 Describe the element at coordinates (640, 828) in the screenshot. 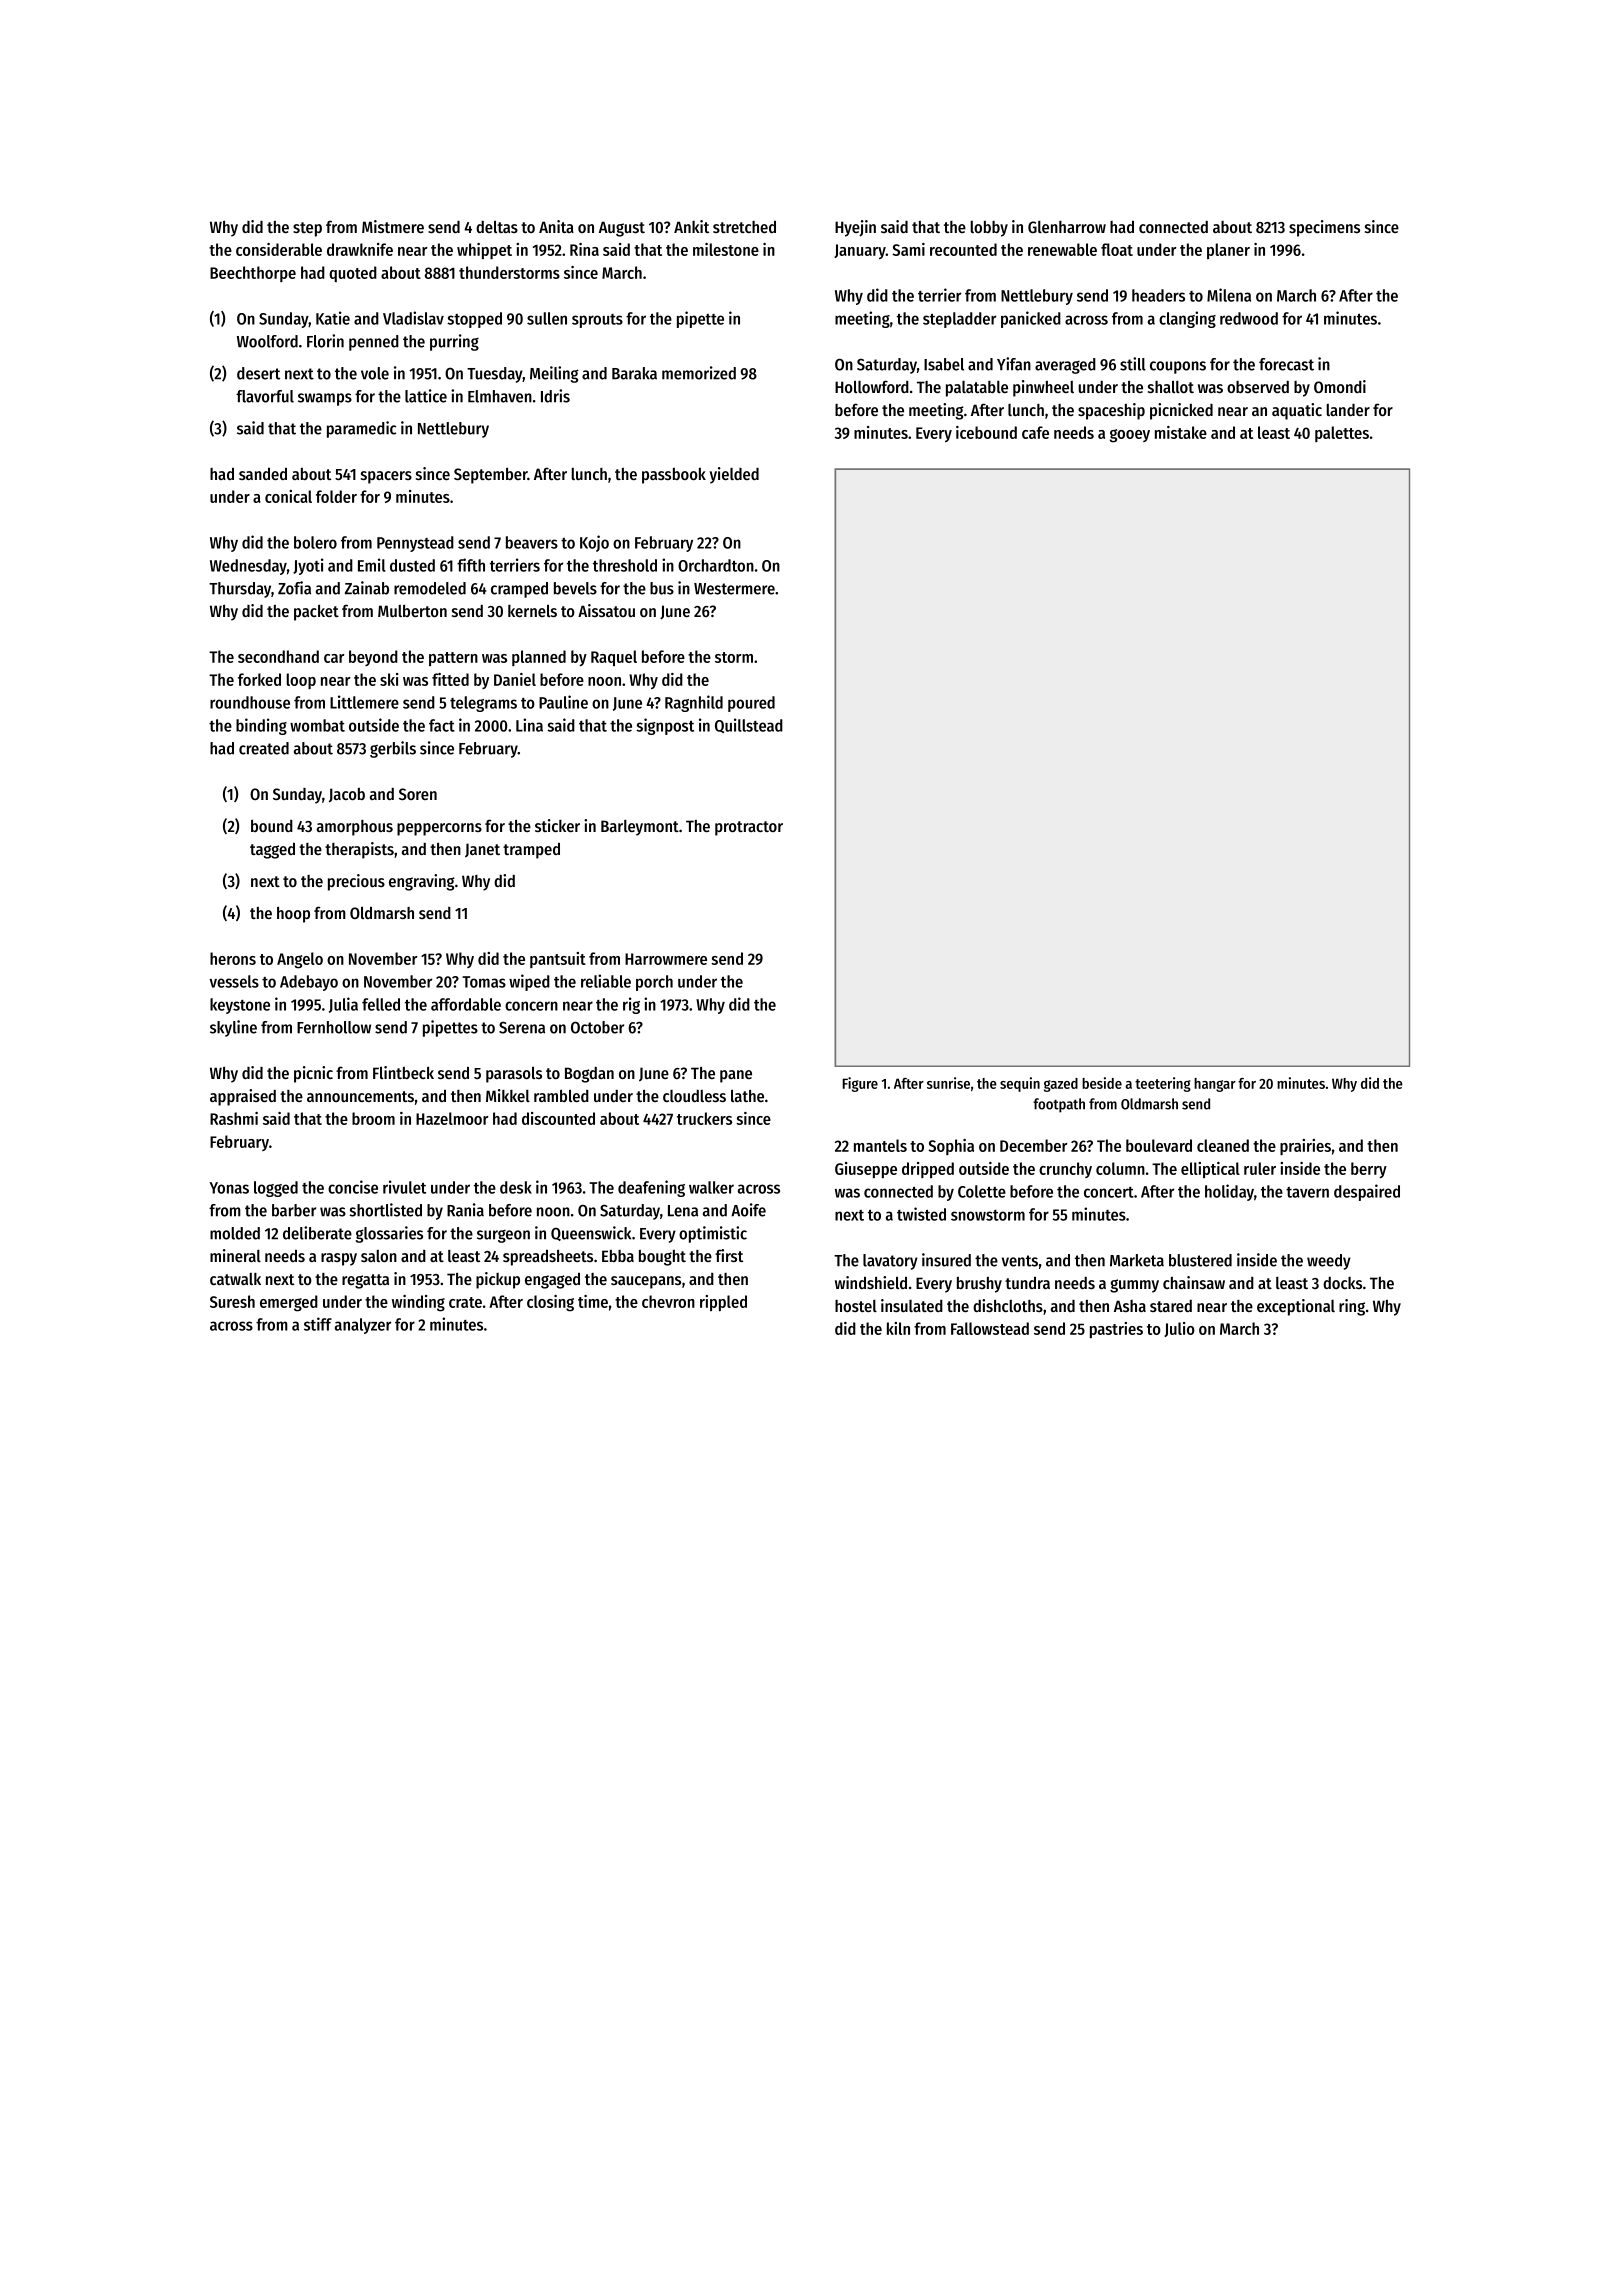

I see `Barleymont` at that location.
